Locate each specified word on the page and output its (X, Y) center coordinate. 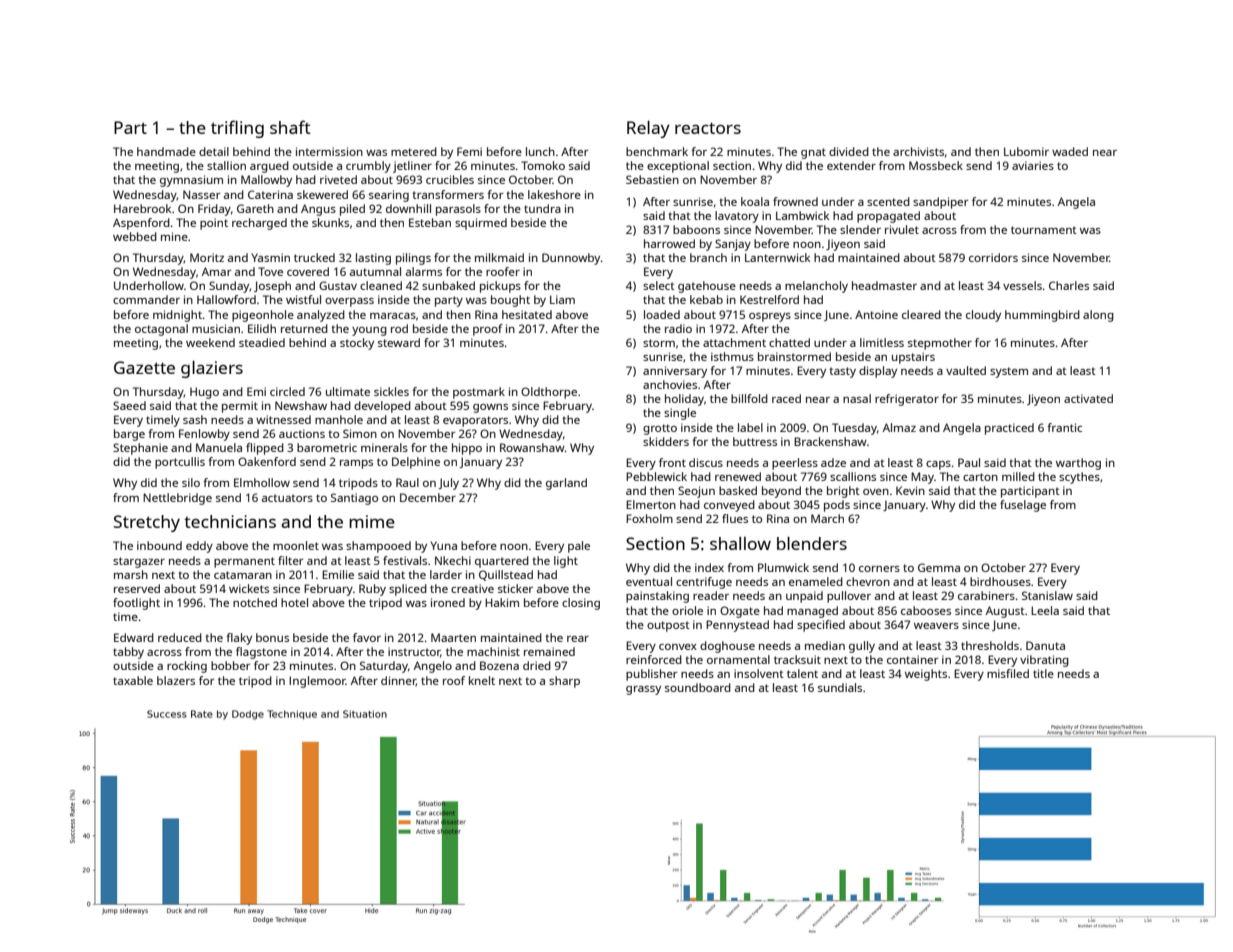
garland (566, 484)
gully (862, 647)
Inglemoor (317, 682)
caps (938, 465)
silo (191, 482)
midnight (178, 316)
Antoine (876, 314)
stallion (226, 165)
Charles (1069, 285)
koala (755, 201)
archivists (918, 151)
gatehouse (707, 287)
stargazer (139, 562)
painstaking (657, 597)
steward (399, 342)
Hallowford (226, 299)
